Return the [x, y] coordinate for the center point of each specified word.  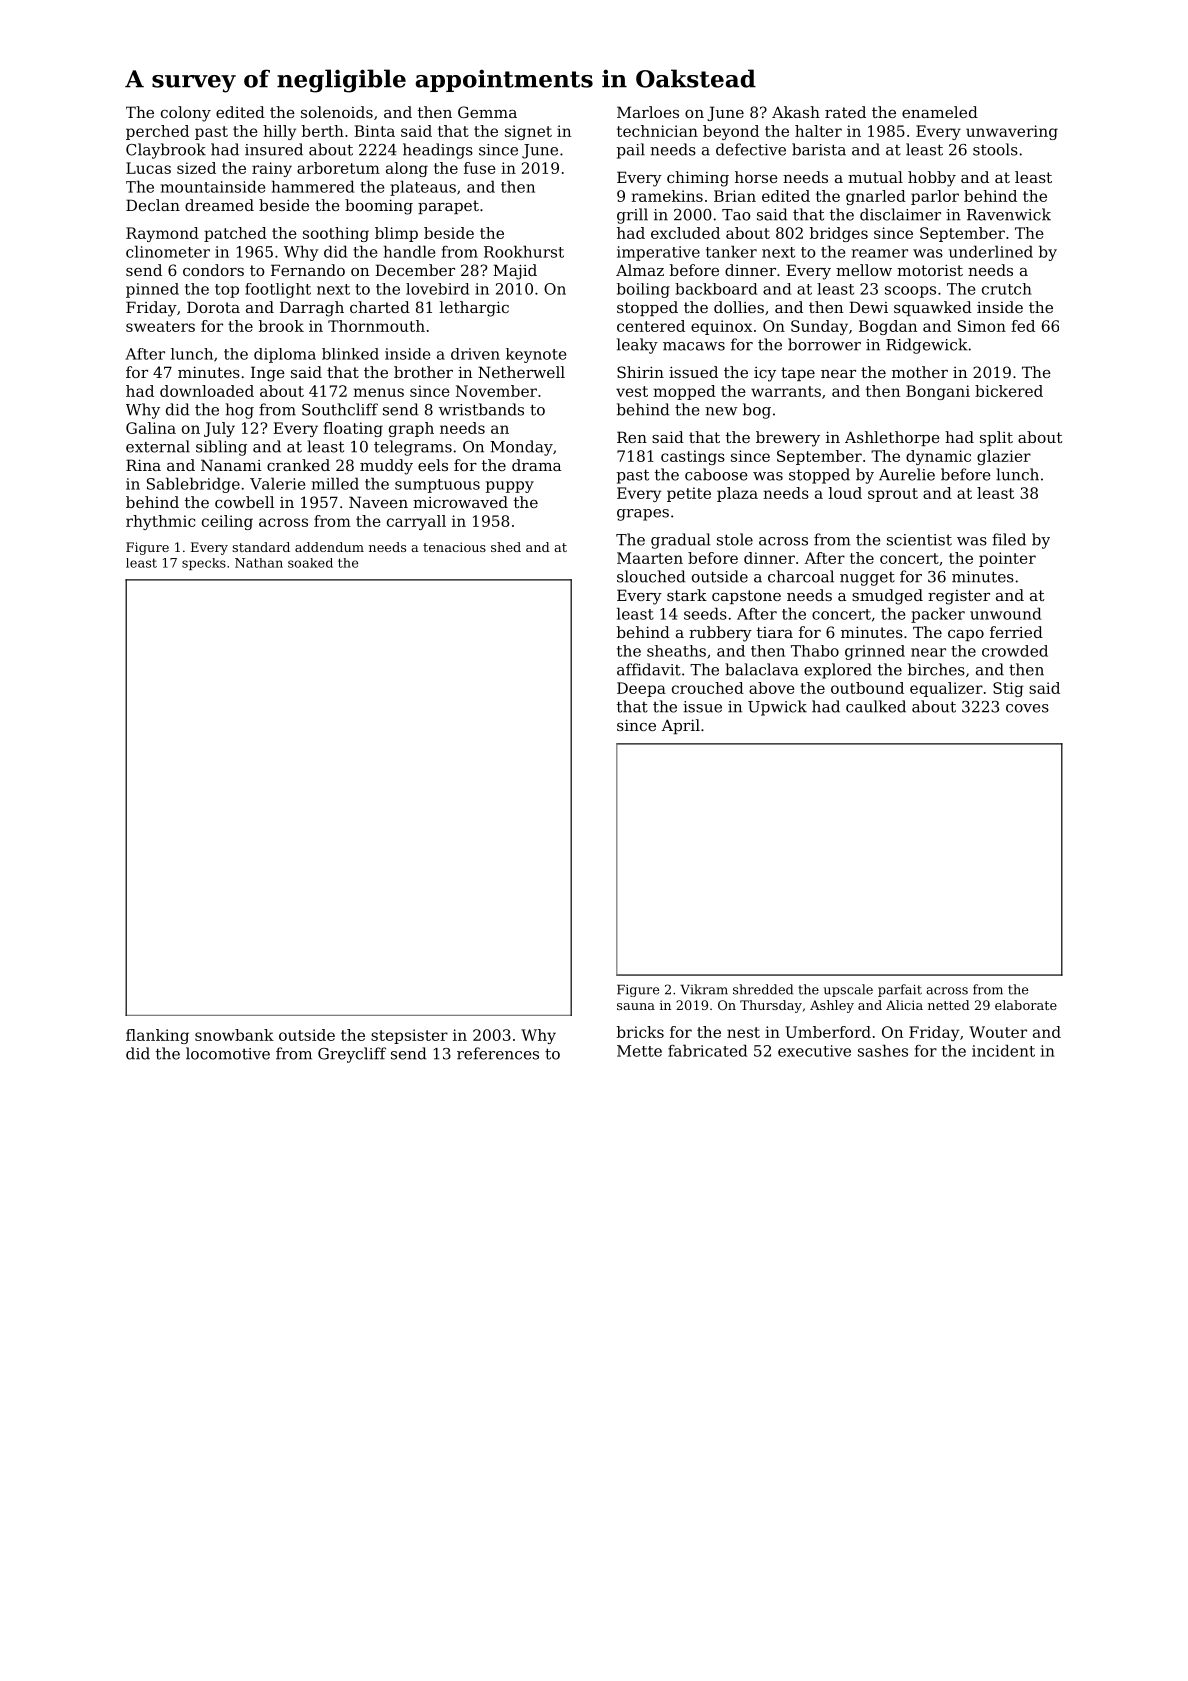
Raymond [162, 234]
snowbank [234, 1035]
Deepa [641, 689]
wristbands [481, 409]
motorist [930, 270]
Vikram [704, 989]
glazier [1004, 457]
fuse [480, 168]
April [680, 726]
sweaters [160, 326]
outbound [867, 688]
